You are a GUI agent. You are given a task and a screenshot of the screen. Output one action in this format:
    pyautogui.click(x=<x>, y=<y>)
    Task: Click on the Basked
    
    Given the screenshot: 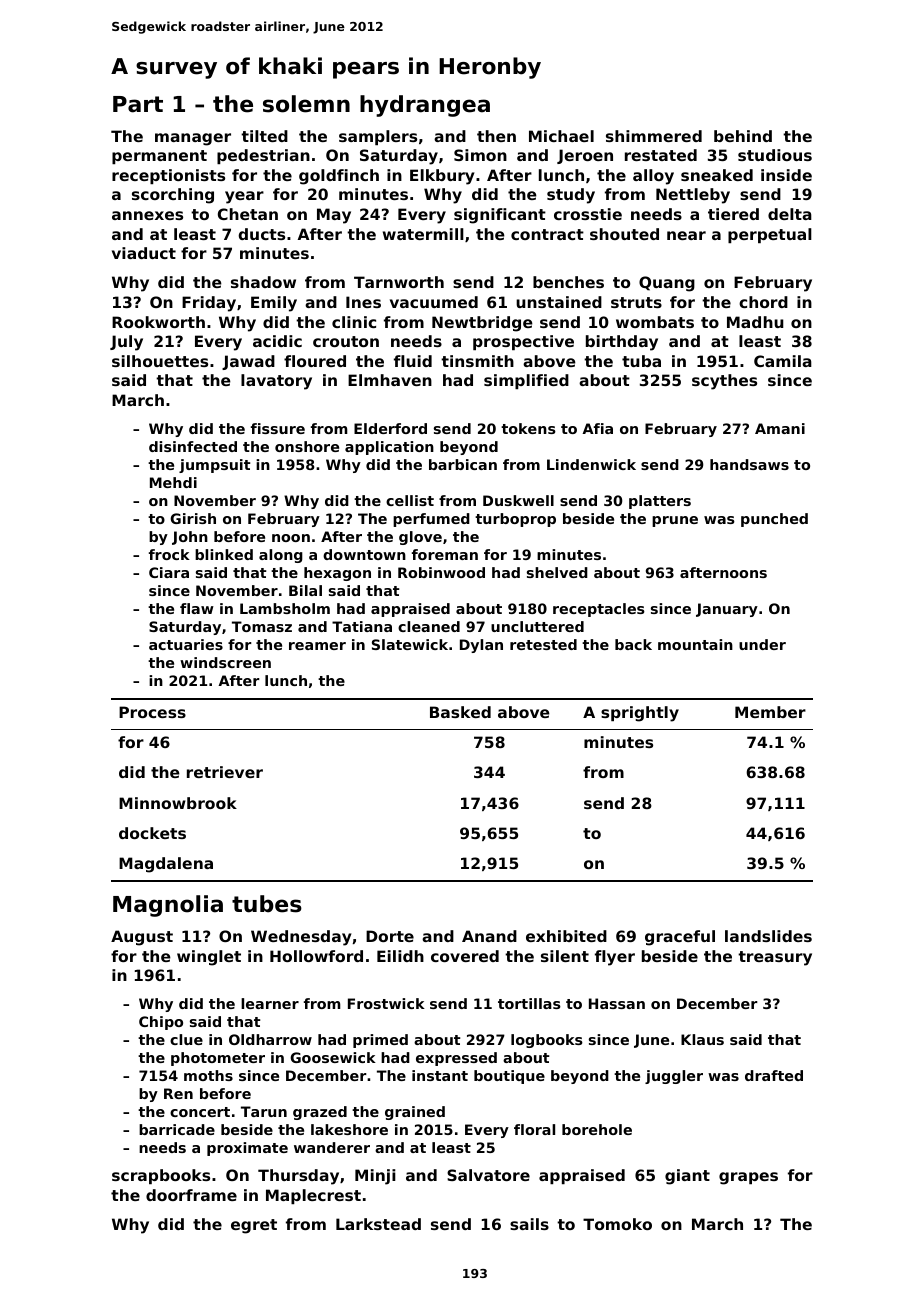 What is the action you would take?
    pyautogui.click(x=460, y=712)
